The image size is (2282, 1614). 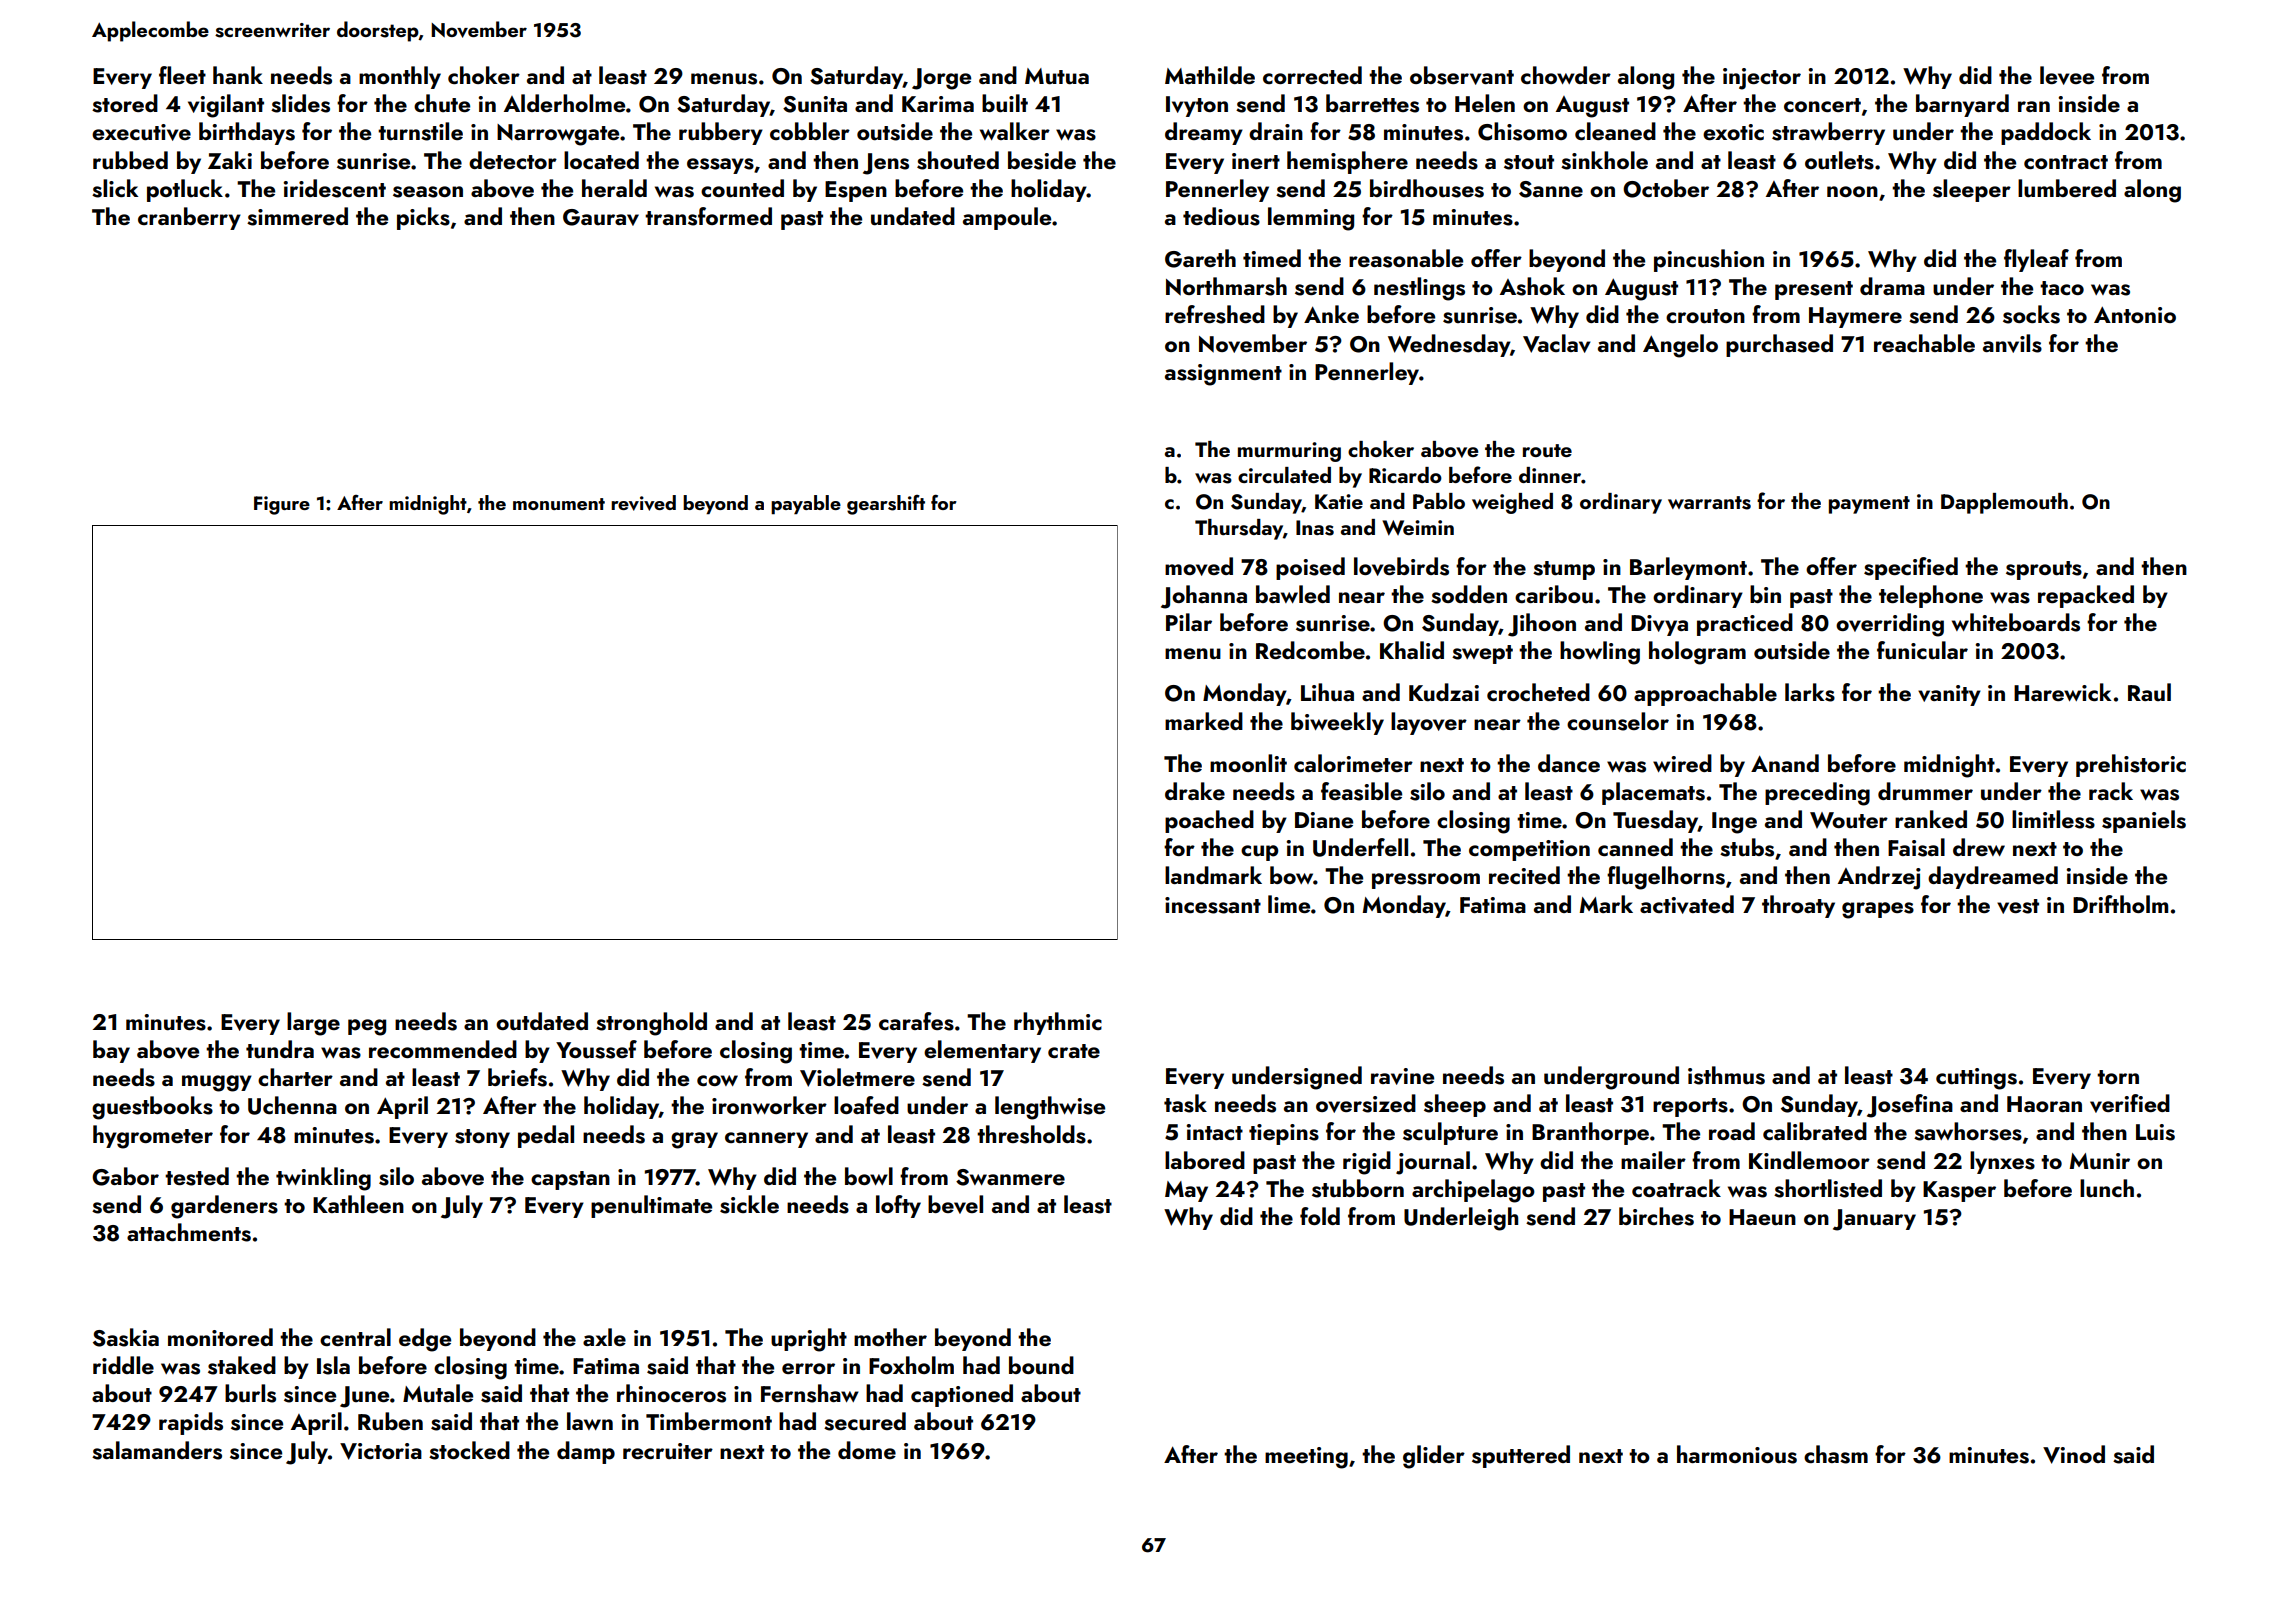 I want to click on Figure, so click(x=282, y=505).
